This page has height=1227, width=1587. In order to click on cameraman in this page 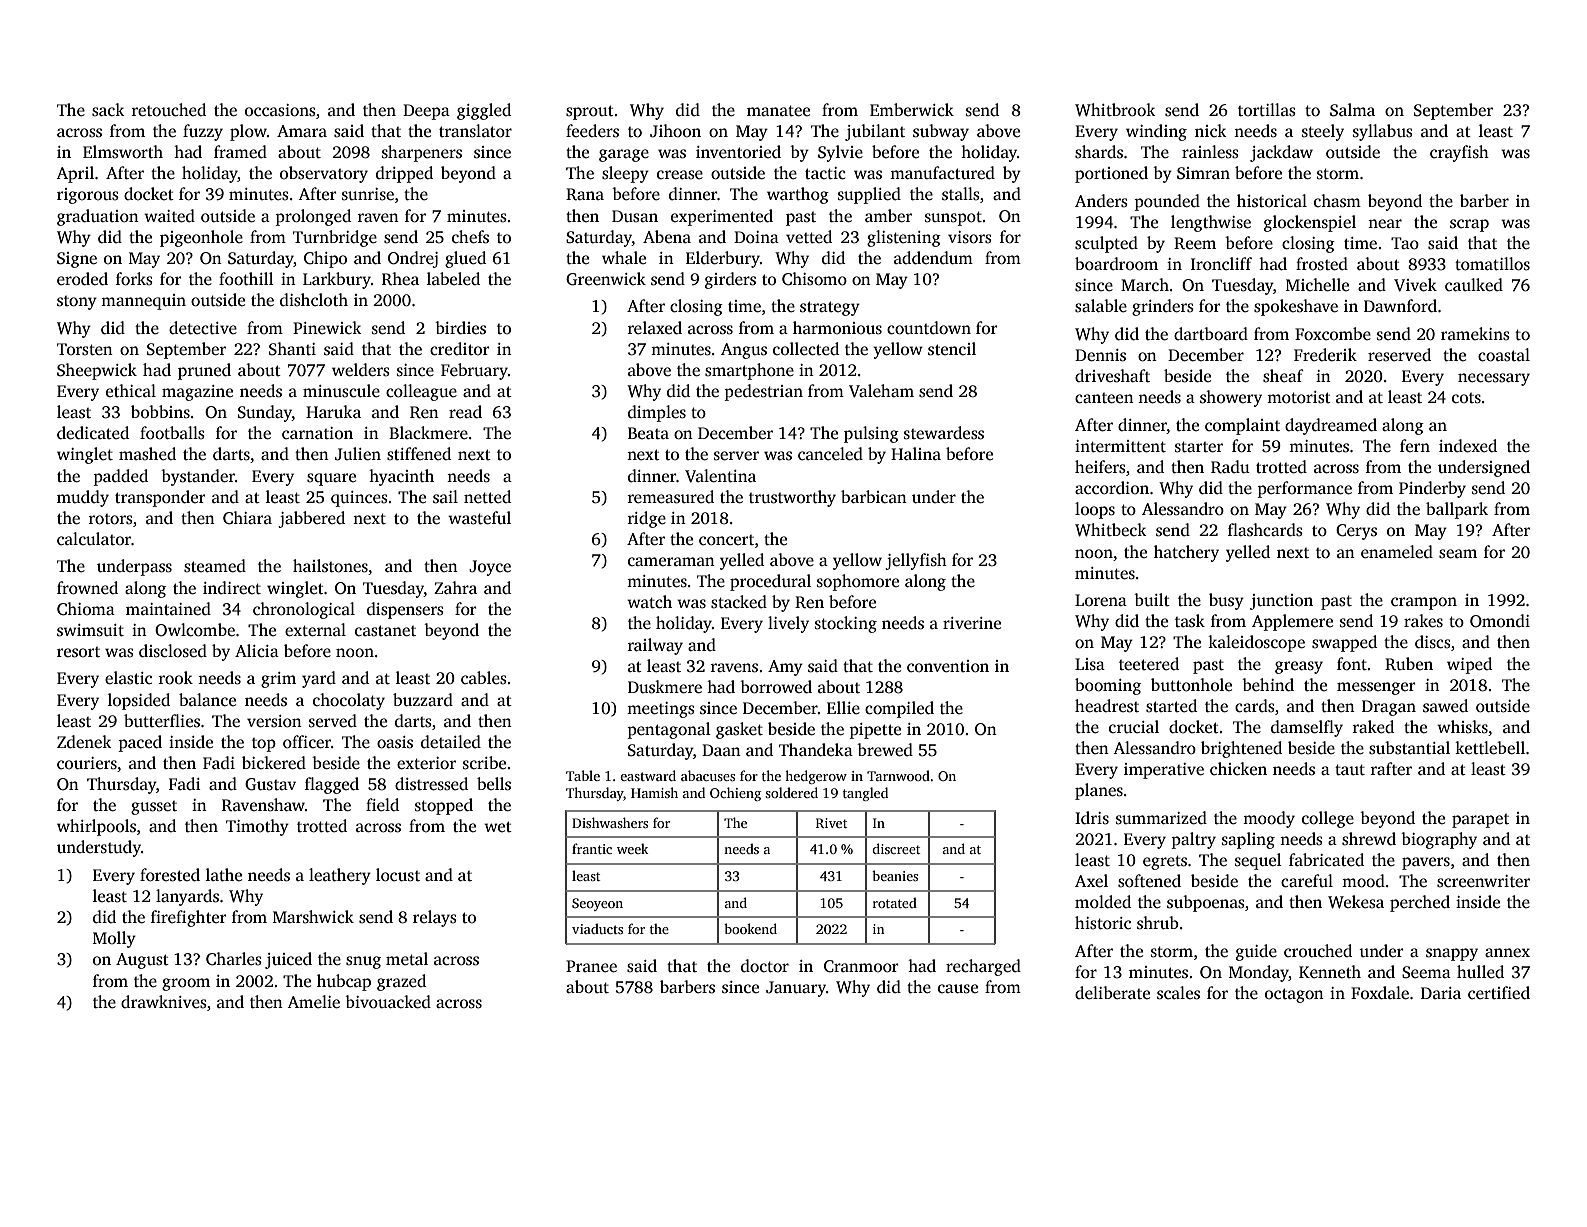, I will do `click(671, 561)`.
